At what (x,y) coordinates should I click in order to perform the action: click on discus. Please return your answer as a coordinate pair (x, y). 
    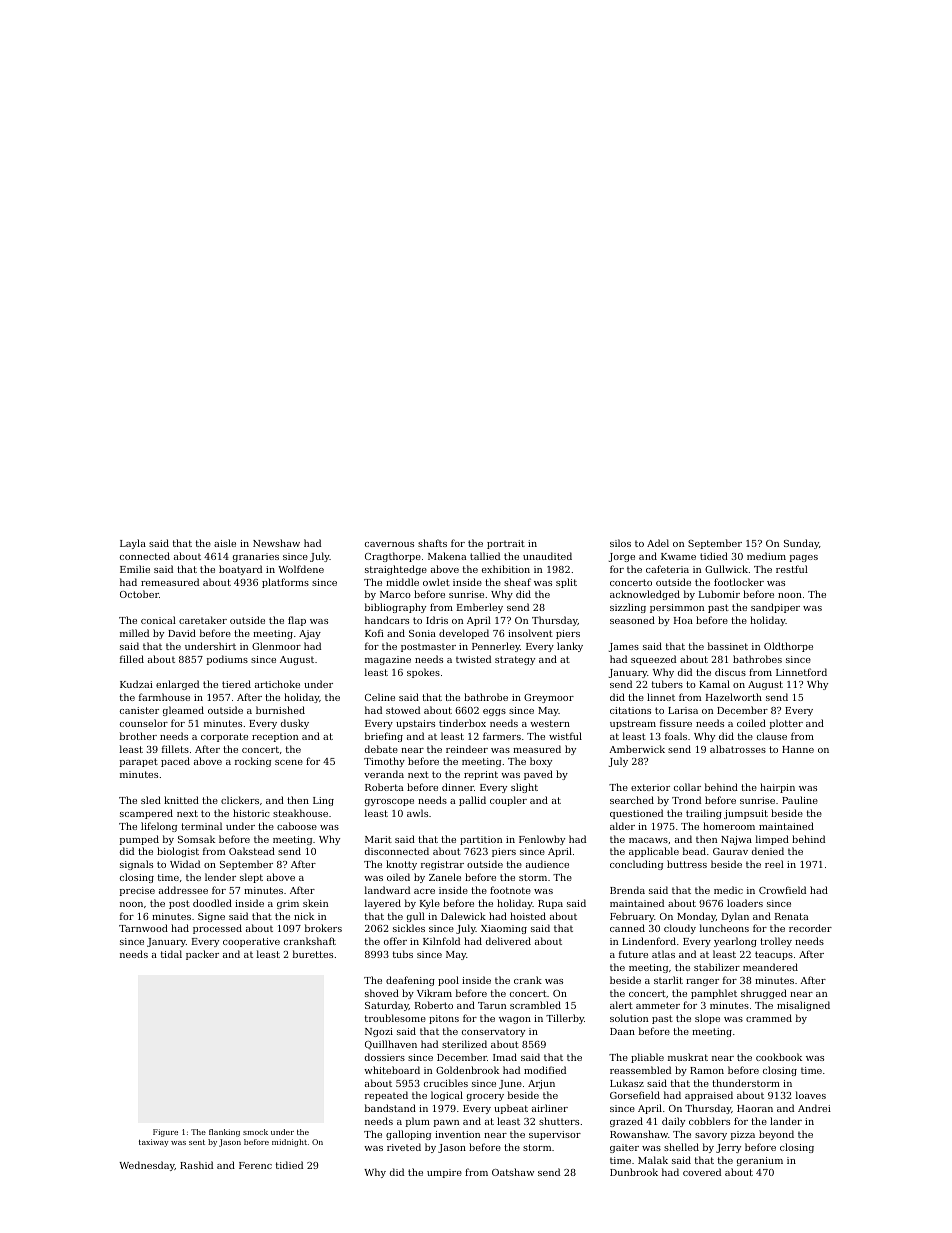
    Looking at the image, I should click on (730, 672).
